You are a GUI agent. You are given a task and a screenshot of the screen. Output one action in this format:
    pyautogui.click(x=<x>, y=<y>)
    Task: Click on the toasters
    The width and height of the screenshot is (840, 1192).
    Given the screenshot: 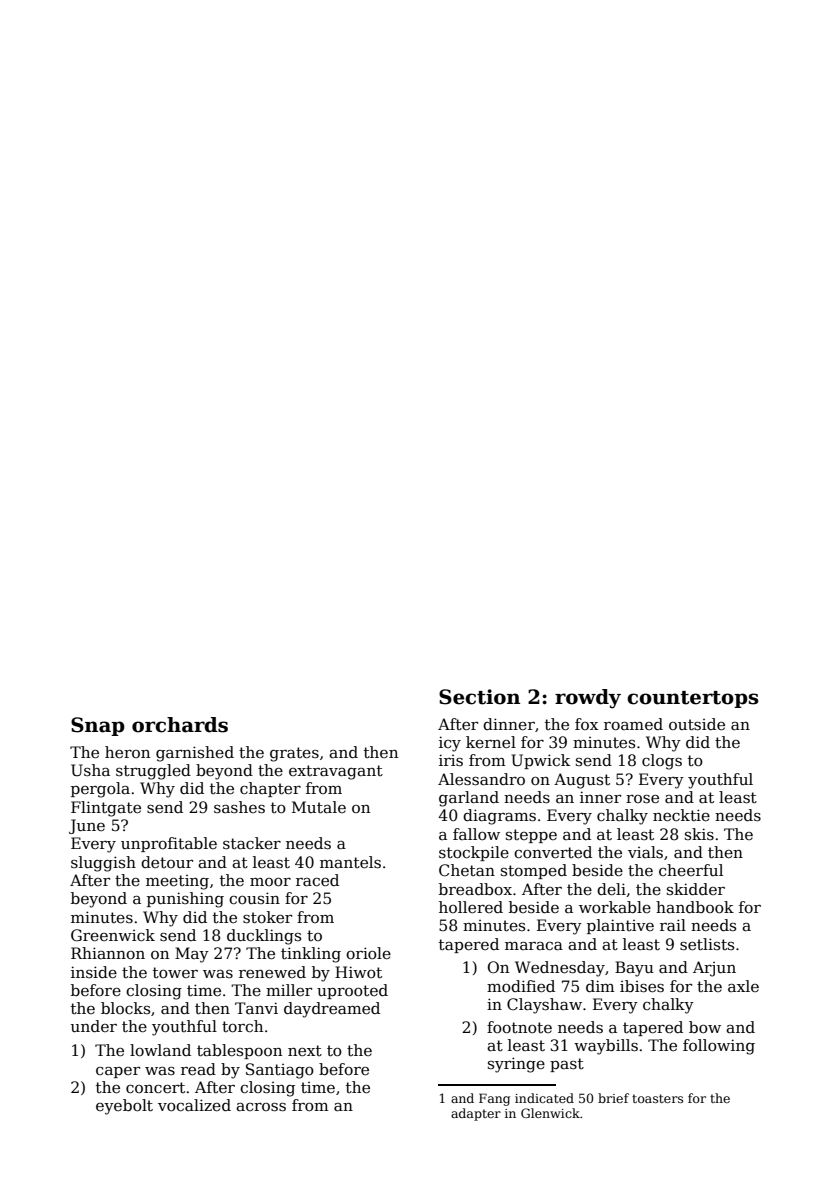 What is the action you would take?
    pyautogui.click(x=657, y=1098)
